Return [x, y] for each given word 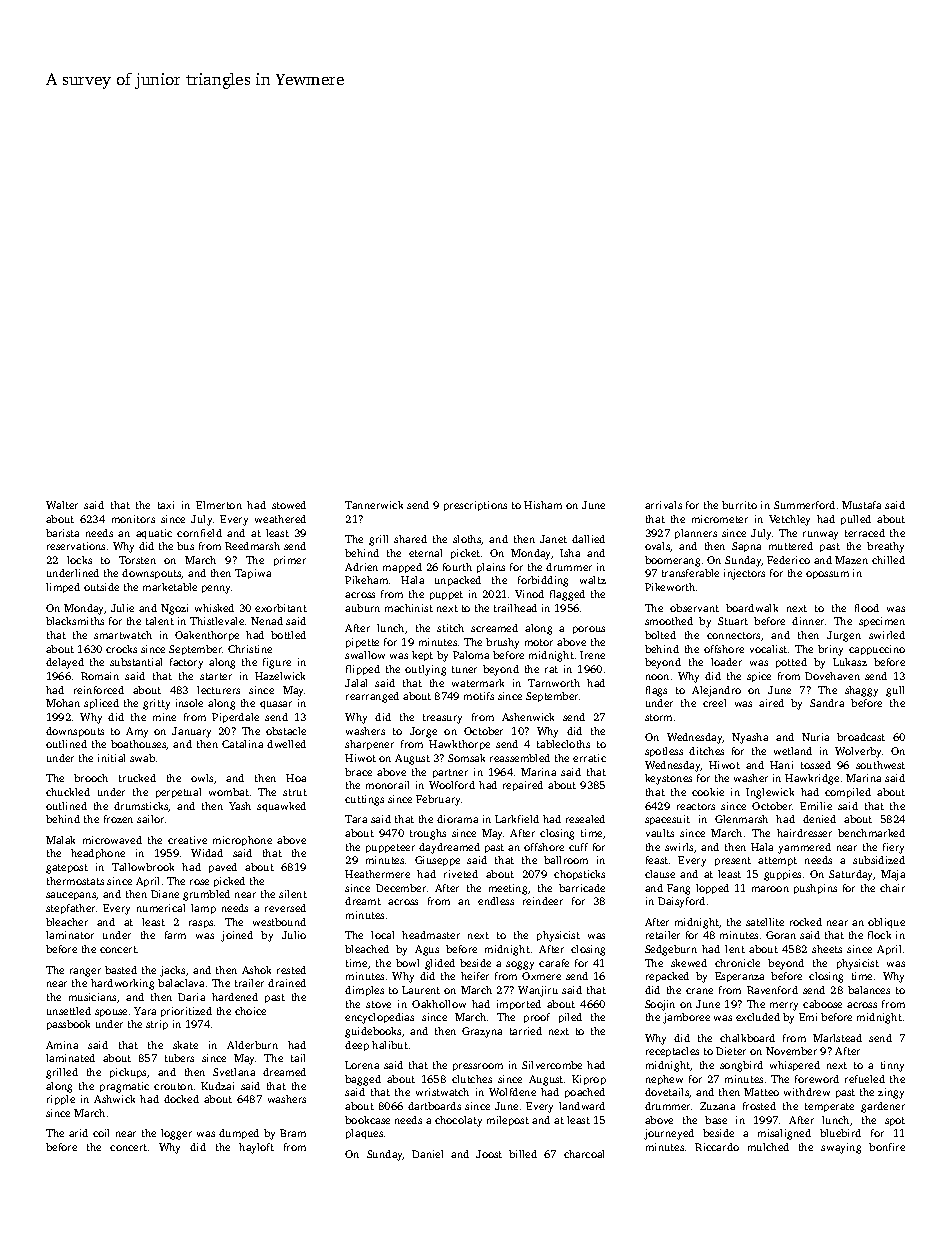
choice [250, 1011]
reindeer [543, 901]
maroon [770, 889]
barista [62, 533]
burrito [739, 505]
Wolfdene [512, 1092]
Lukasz [850, 662]
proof [537, 1018]
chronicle [737, 963]
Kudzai [217, 1086]
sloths [467, 540]
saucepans [71, 896]
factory [186, 663]
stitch [450, 628]
